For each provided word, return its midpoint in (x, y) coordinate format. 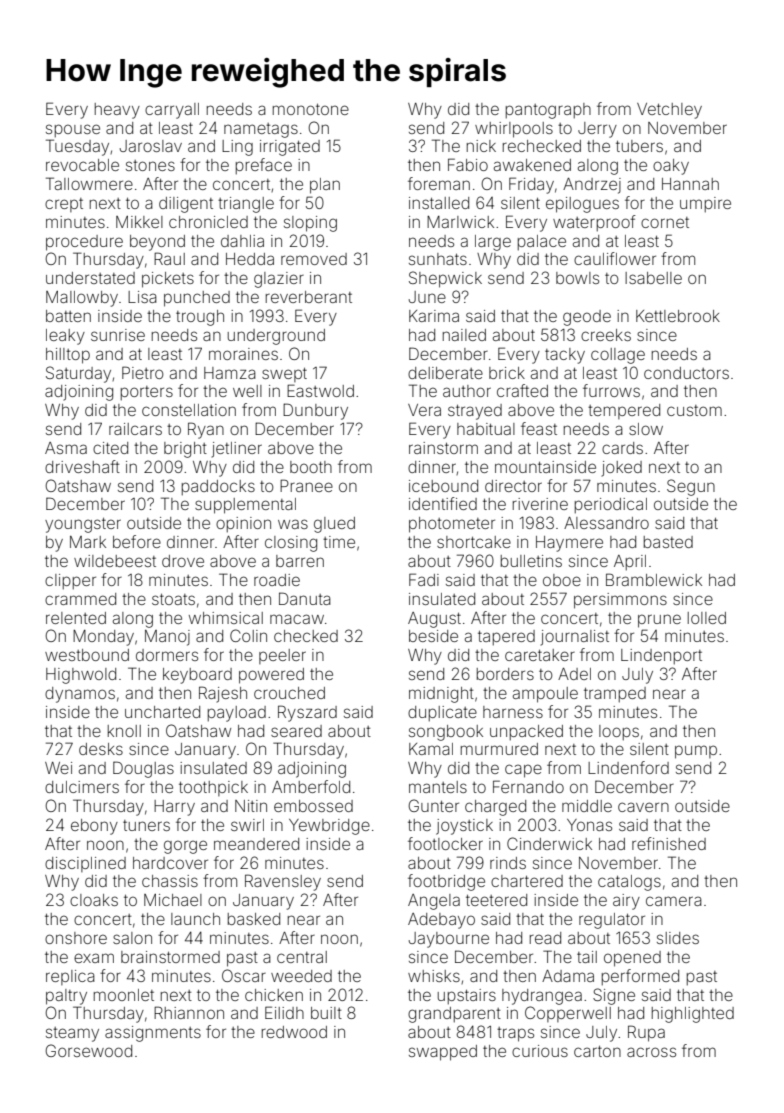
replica (70, 977)
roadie (277, 580)
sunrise (118, 335)
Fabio (468, 164)
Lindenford (628, 767)
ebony (94, 827)
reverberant (309, 297)
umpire (705, 205)
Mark (88, 542)
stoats (173, 599)
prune (659, 621)
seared (296, 731)
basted (668, 542)
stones (150, 165)
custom (694, 410)
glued (334, 525)
